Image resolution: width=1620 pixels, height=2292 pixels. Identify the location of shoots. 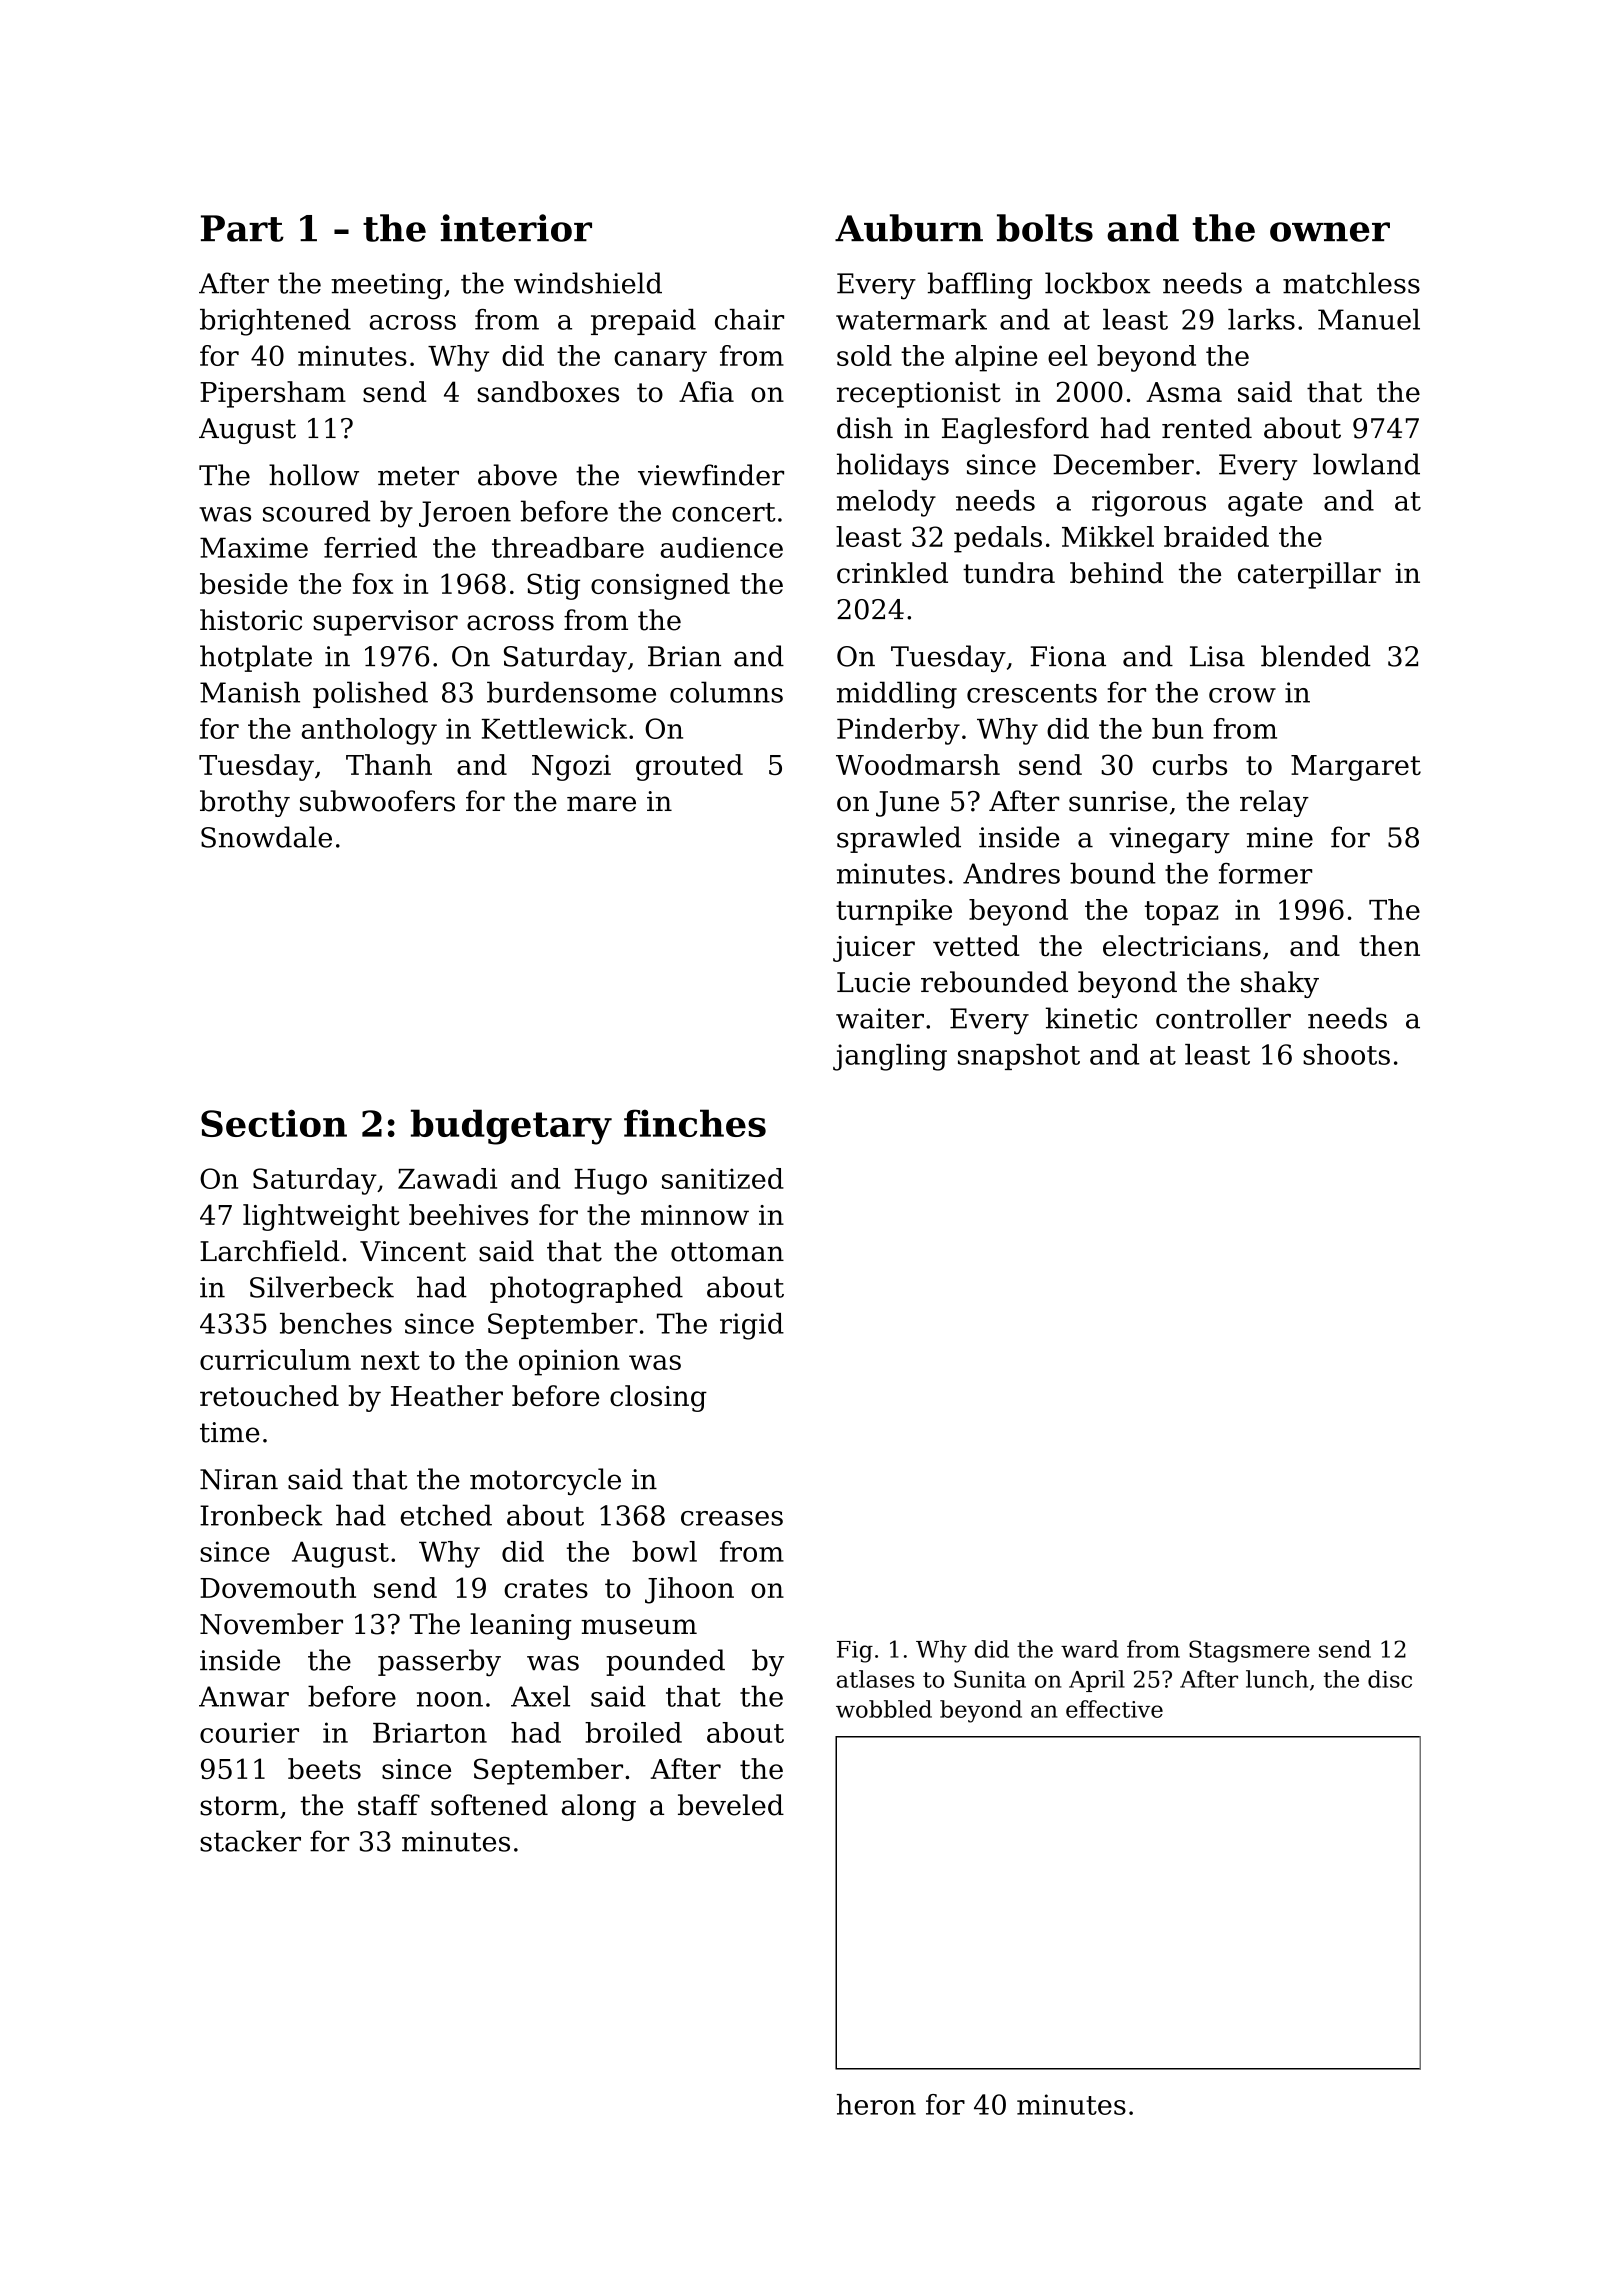
(1346, 1054).
